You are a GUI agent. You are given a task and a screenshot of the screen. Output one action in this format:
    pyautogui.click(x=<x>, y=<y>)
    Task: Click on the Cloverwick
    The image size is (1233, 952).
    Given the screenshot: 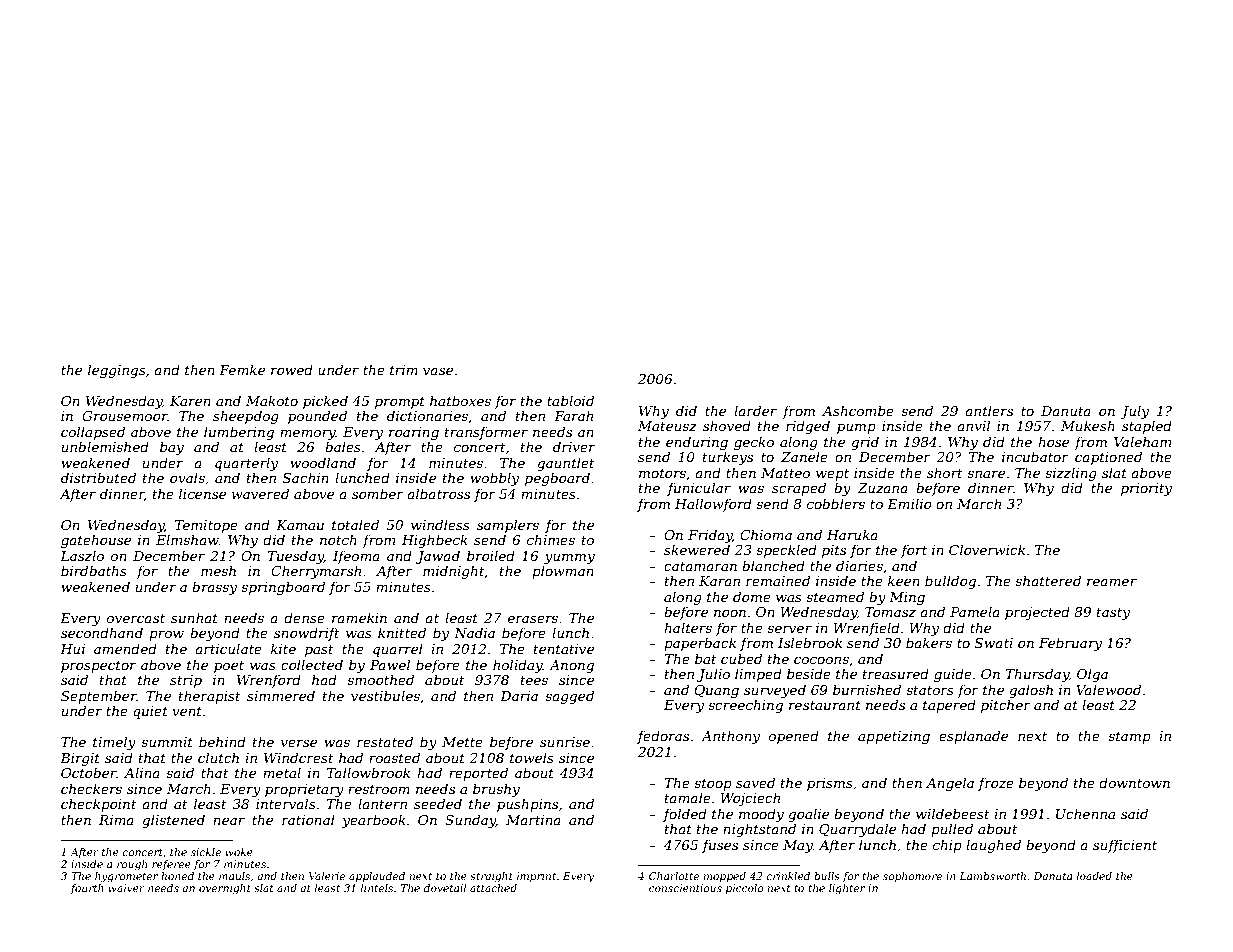 What is the action you would take?
    pyautogui.click(x=987, y=549)
